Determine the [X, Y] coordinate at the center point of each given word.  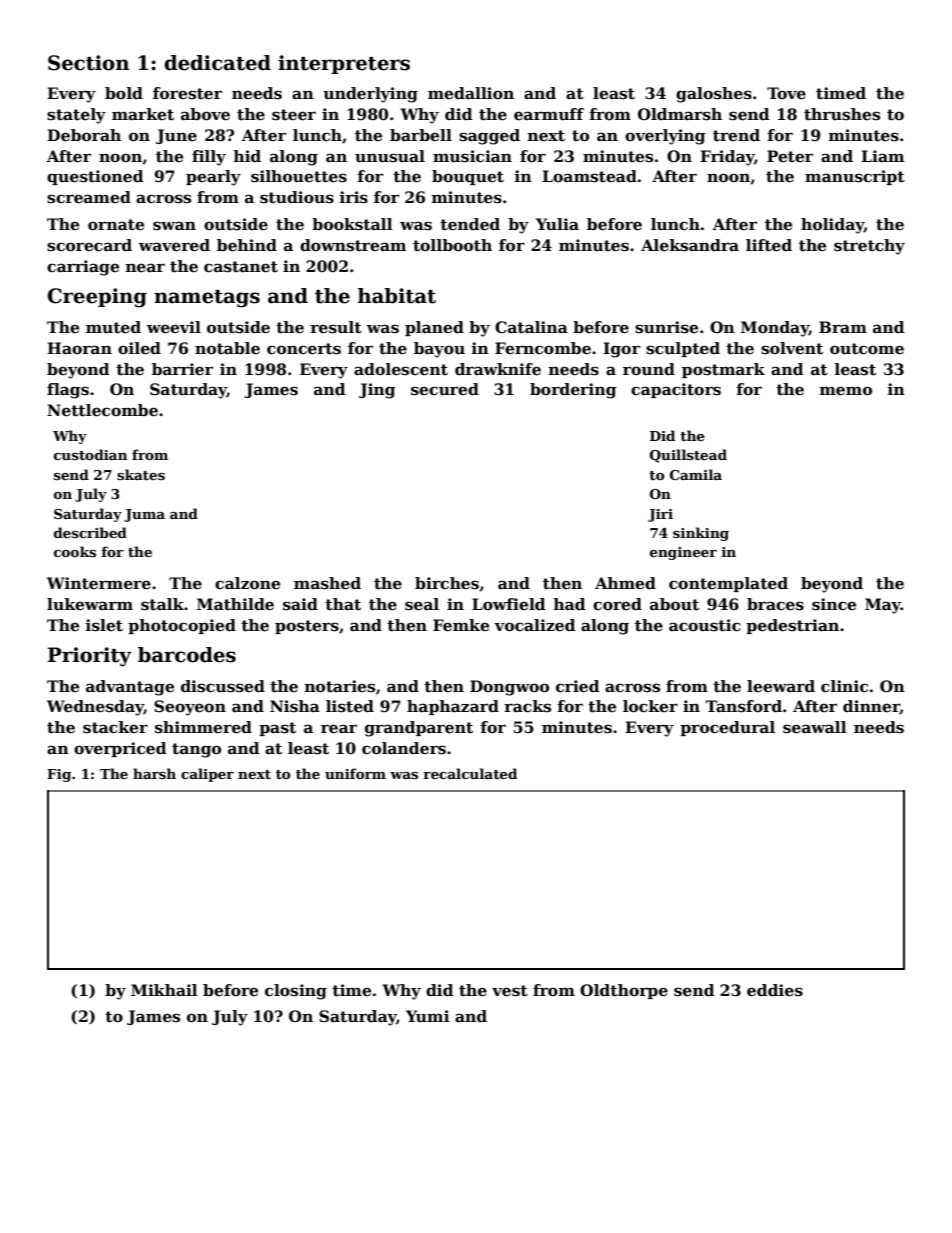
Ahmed [625, 583]
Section [88, 63]
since [834, 604]
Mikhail [164, 990]
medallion [471, 93]
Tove [786, 93]
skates [141, 474]
